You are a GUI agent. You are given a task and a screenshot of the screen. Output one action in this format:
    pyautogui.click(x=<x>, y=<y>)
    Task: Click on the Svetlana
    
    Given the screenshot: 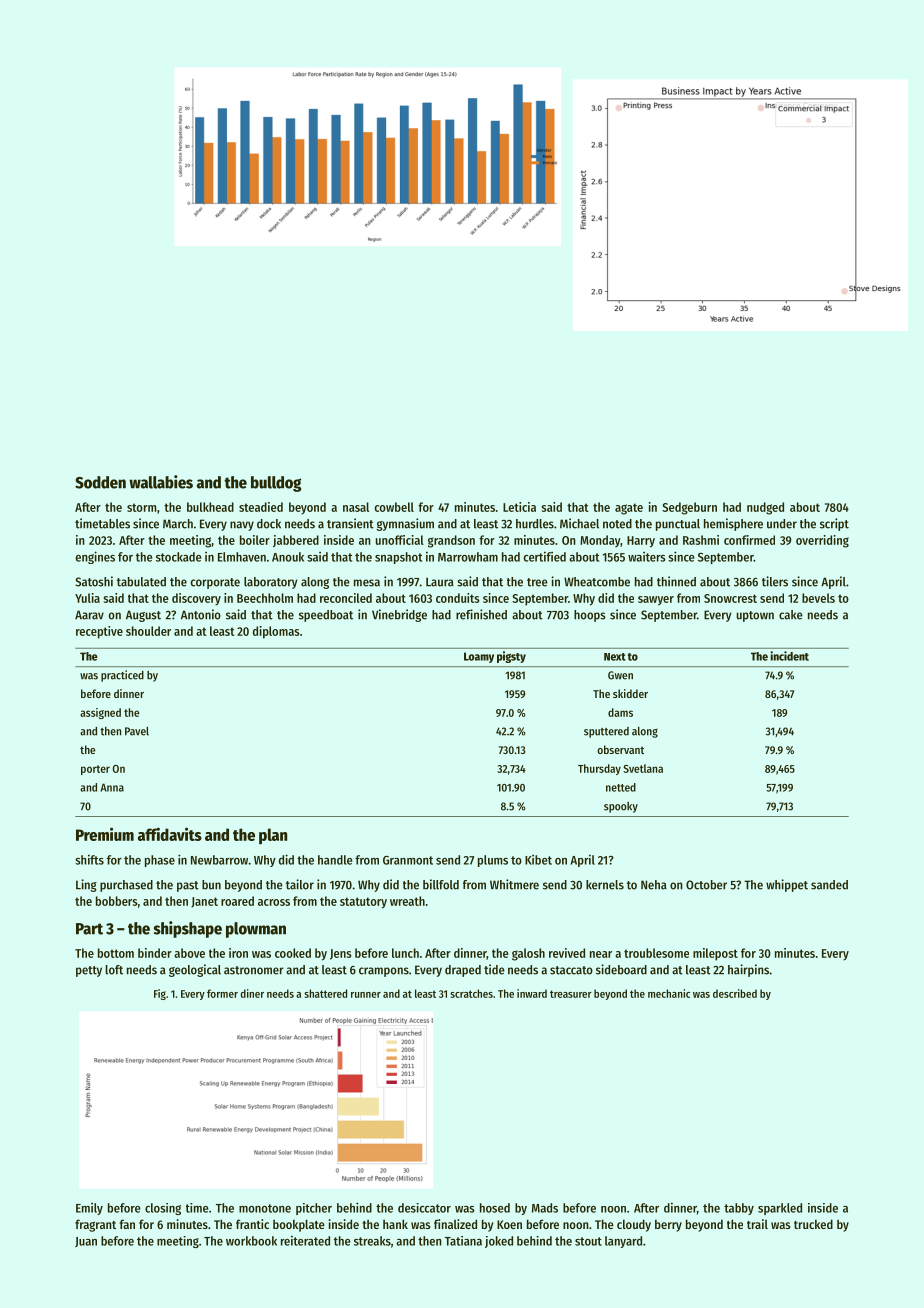 What is the action you would take?
    pyautogui.click(x=643, y=768)
